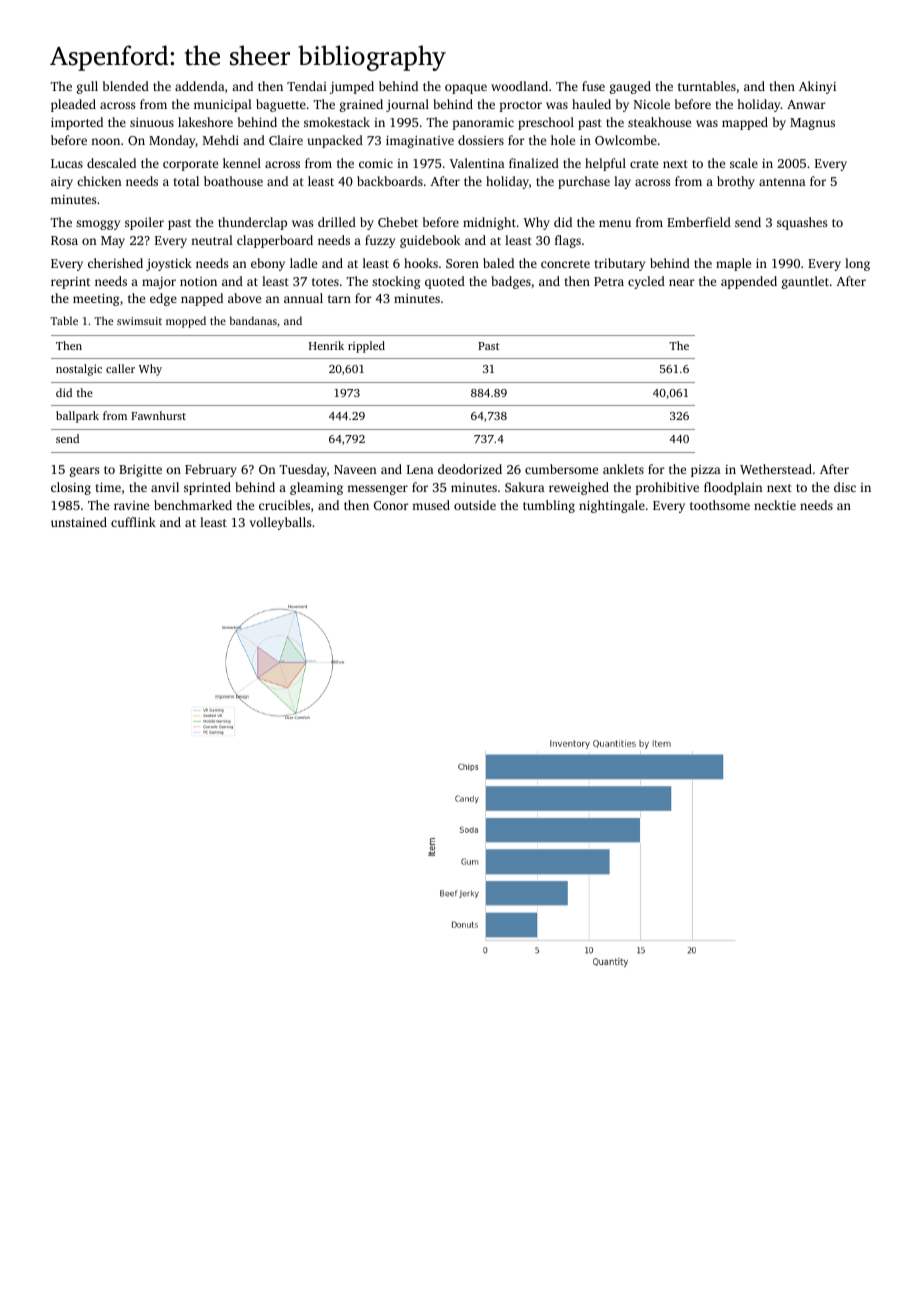 This screenshot has width=924, height=1308. I want to click on antenna, so click(782, 182).
